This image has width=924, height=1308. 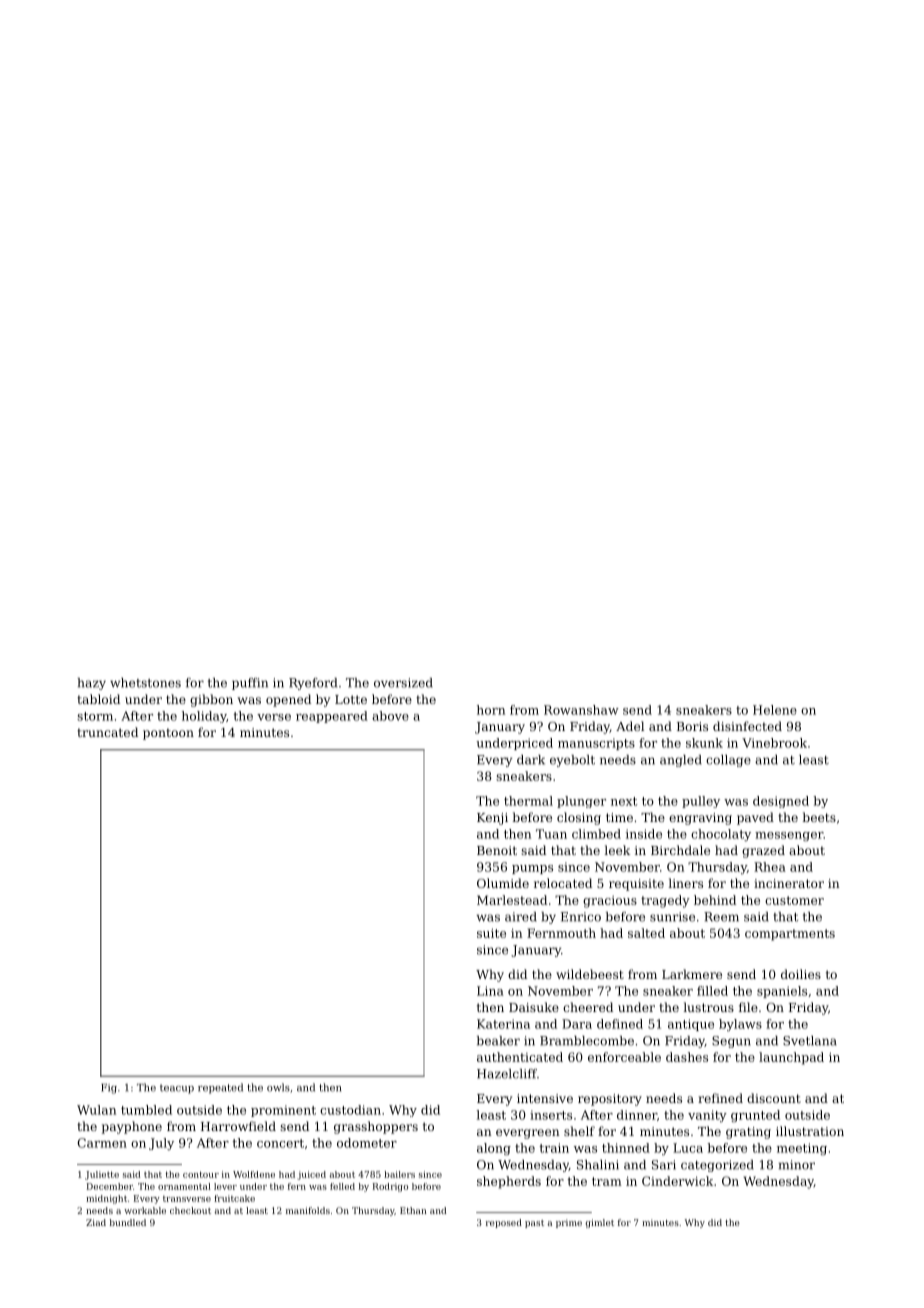 What do you see at coordinates (278, 1087) in the image?
I see `owls` at bounding box center [278, 1087].
